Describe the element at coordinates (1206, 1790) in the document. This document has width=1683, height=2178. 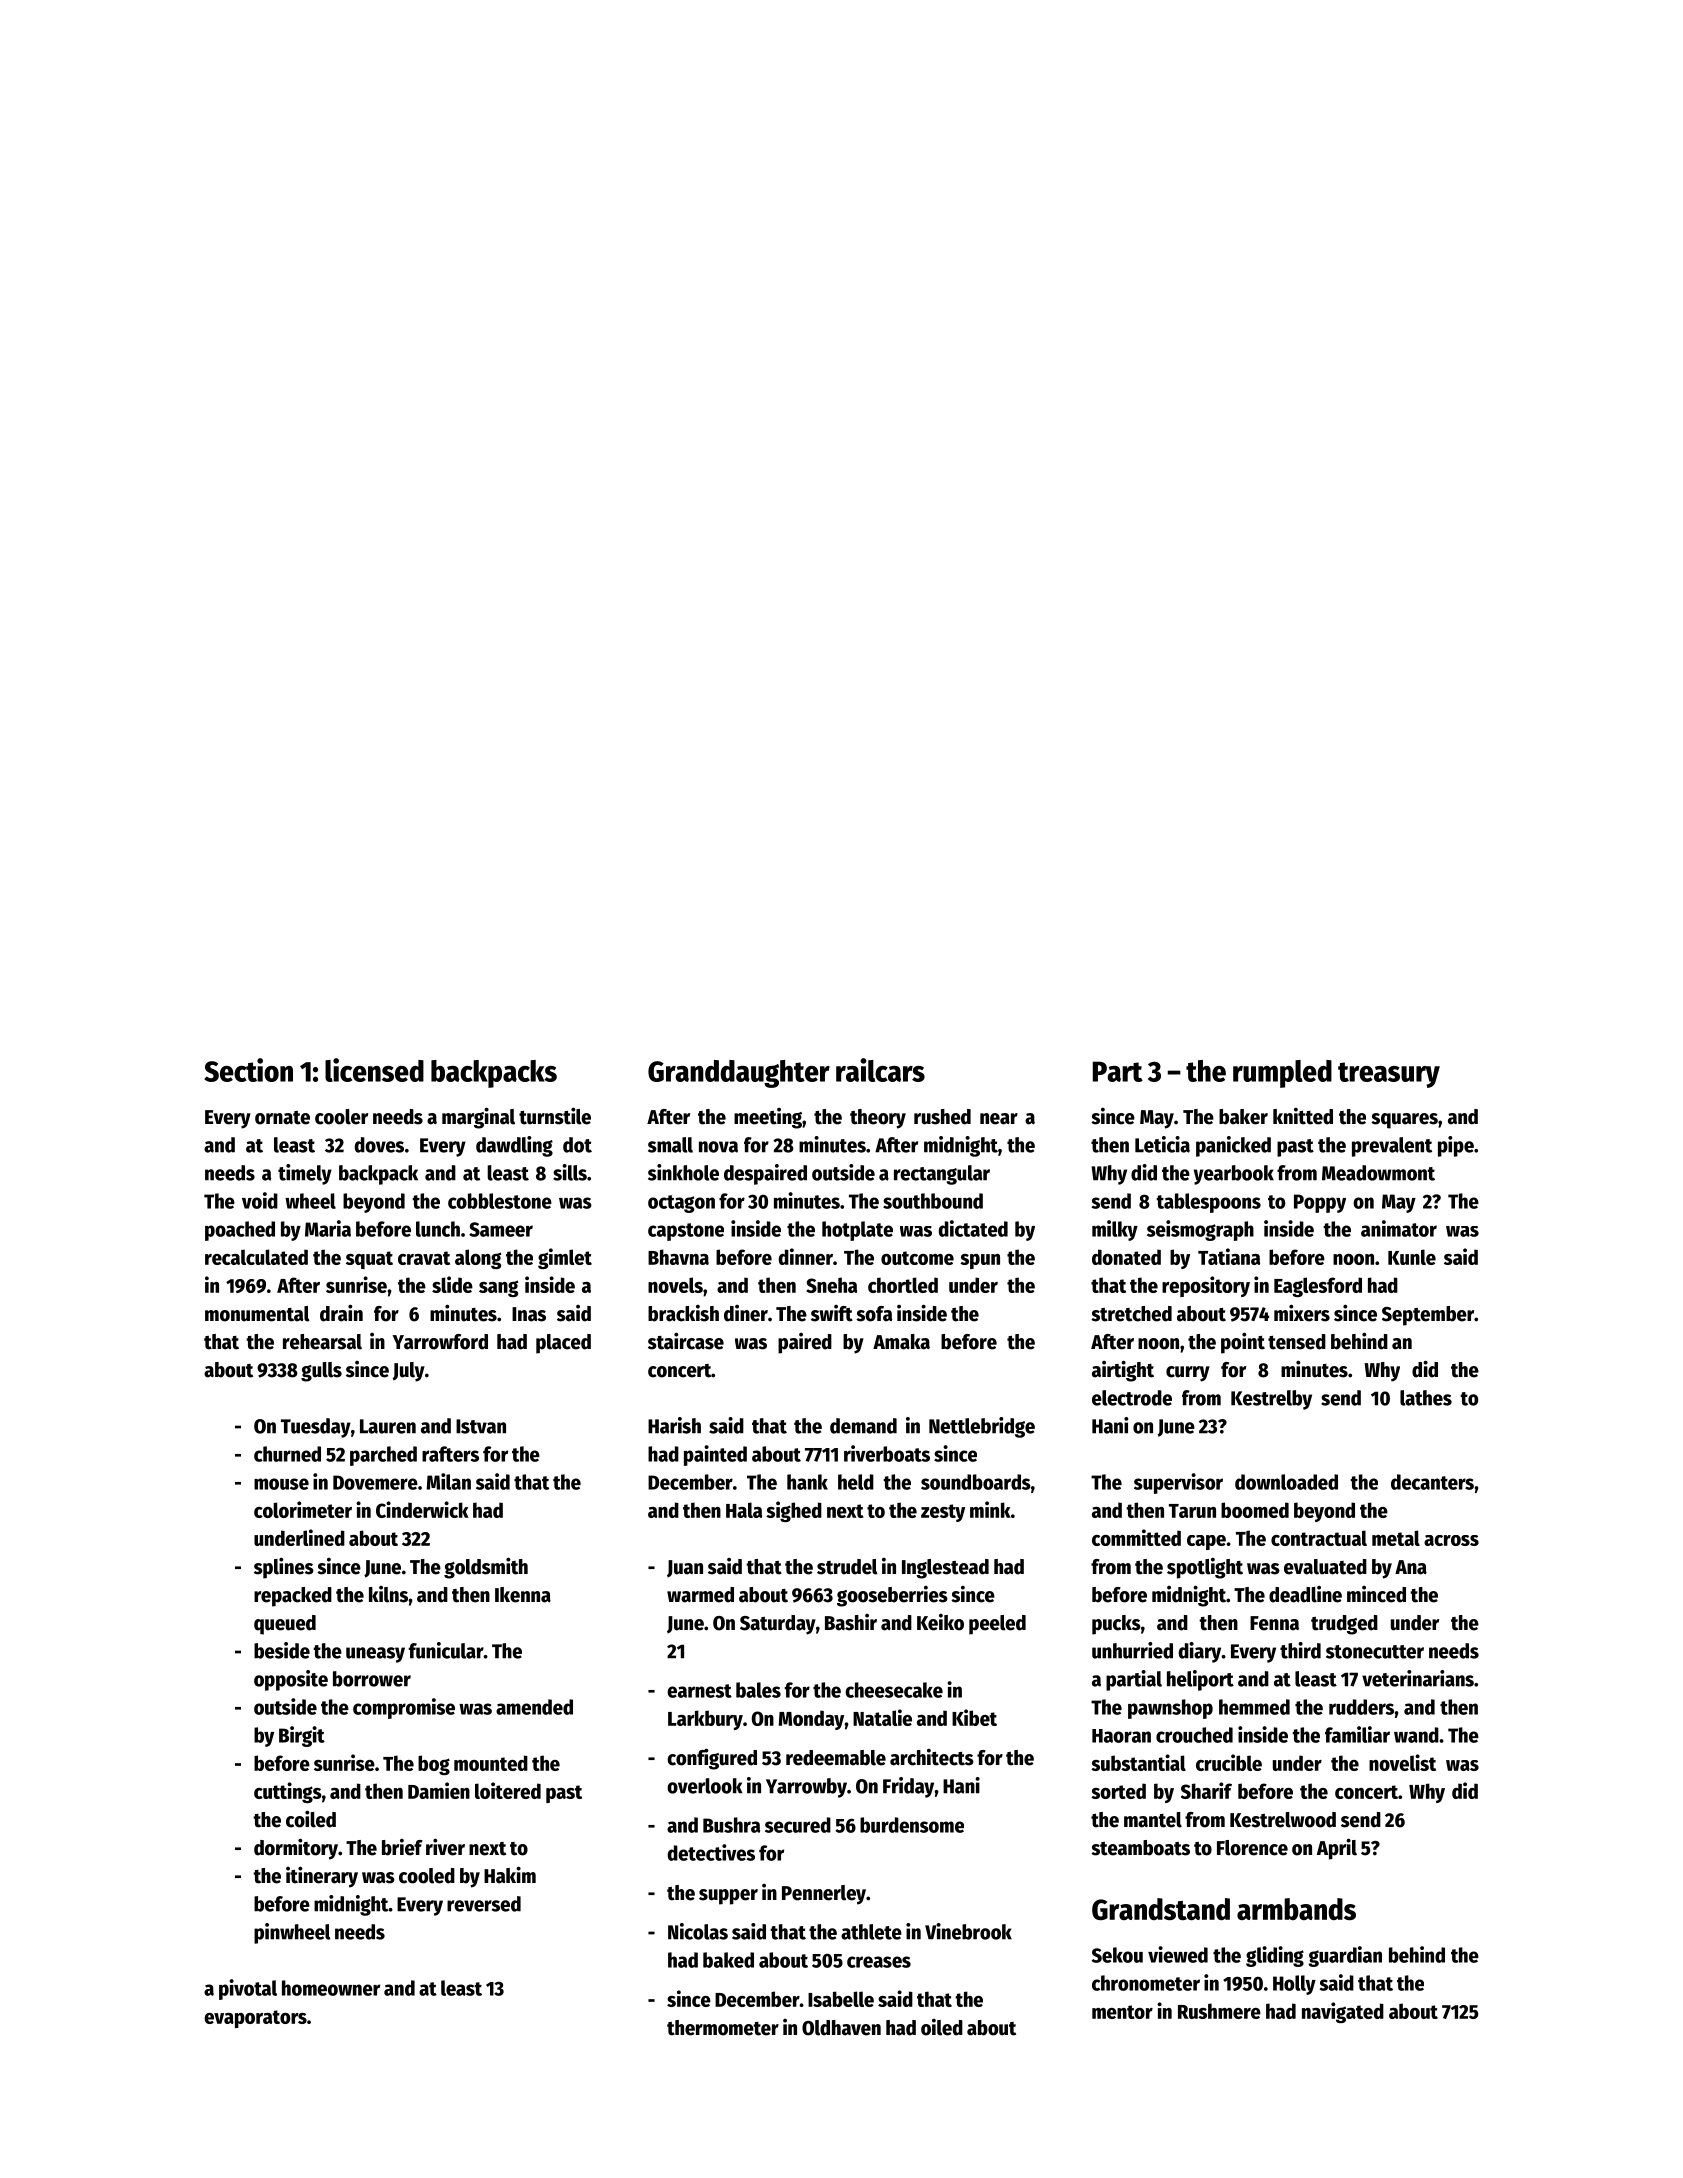
I see `Sharif` at that location.
